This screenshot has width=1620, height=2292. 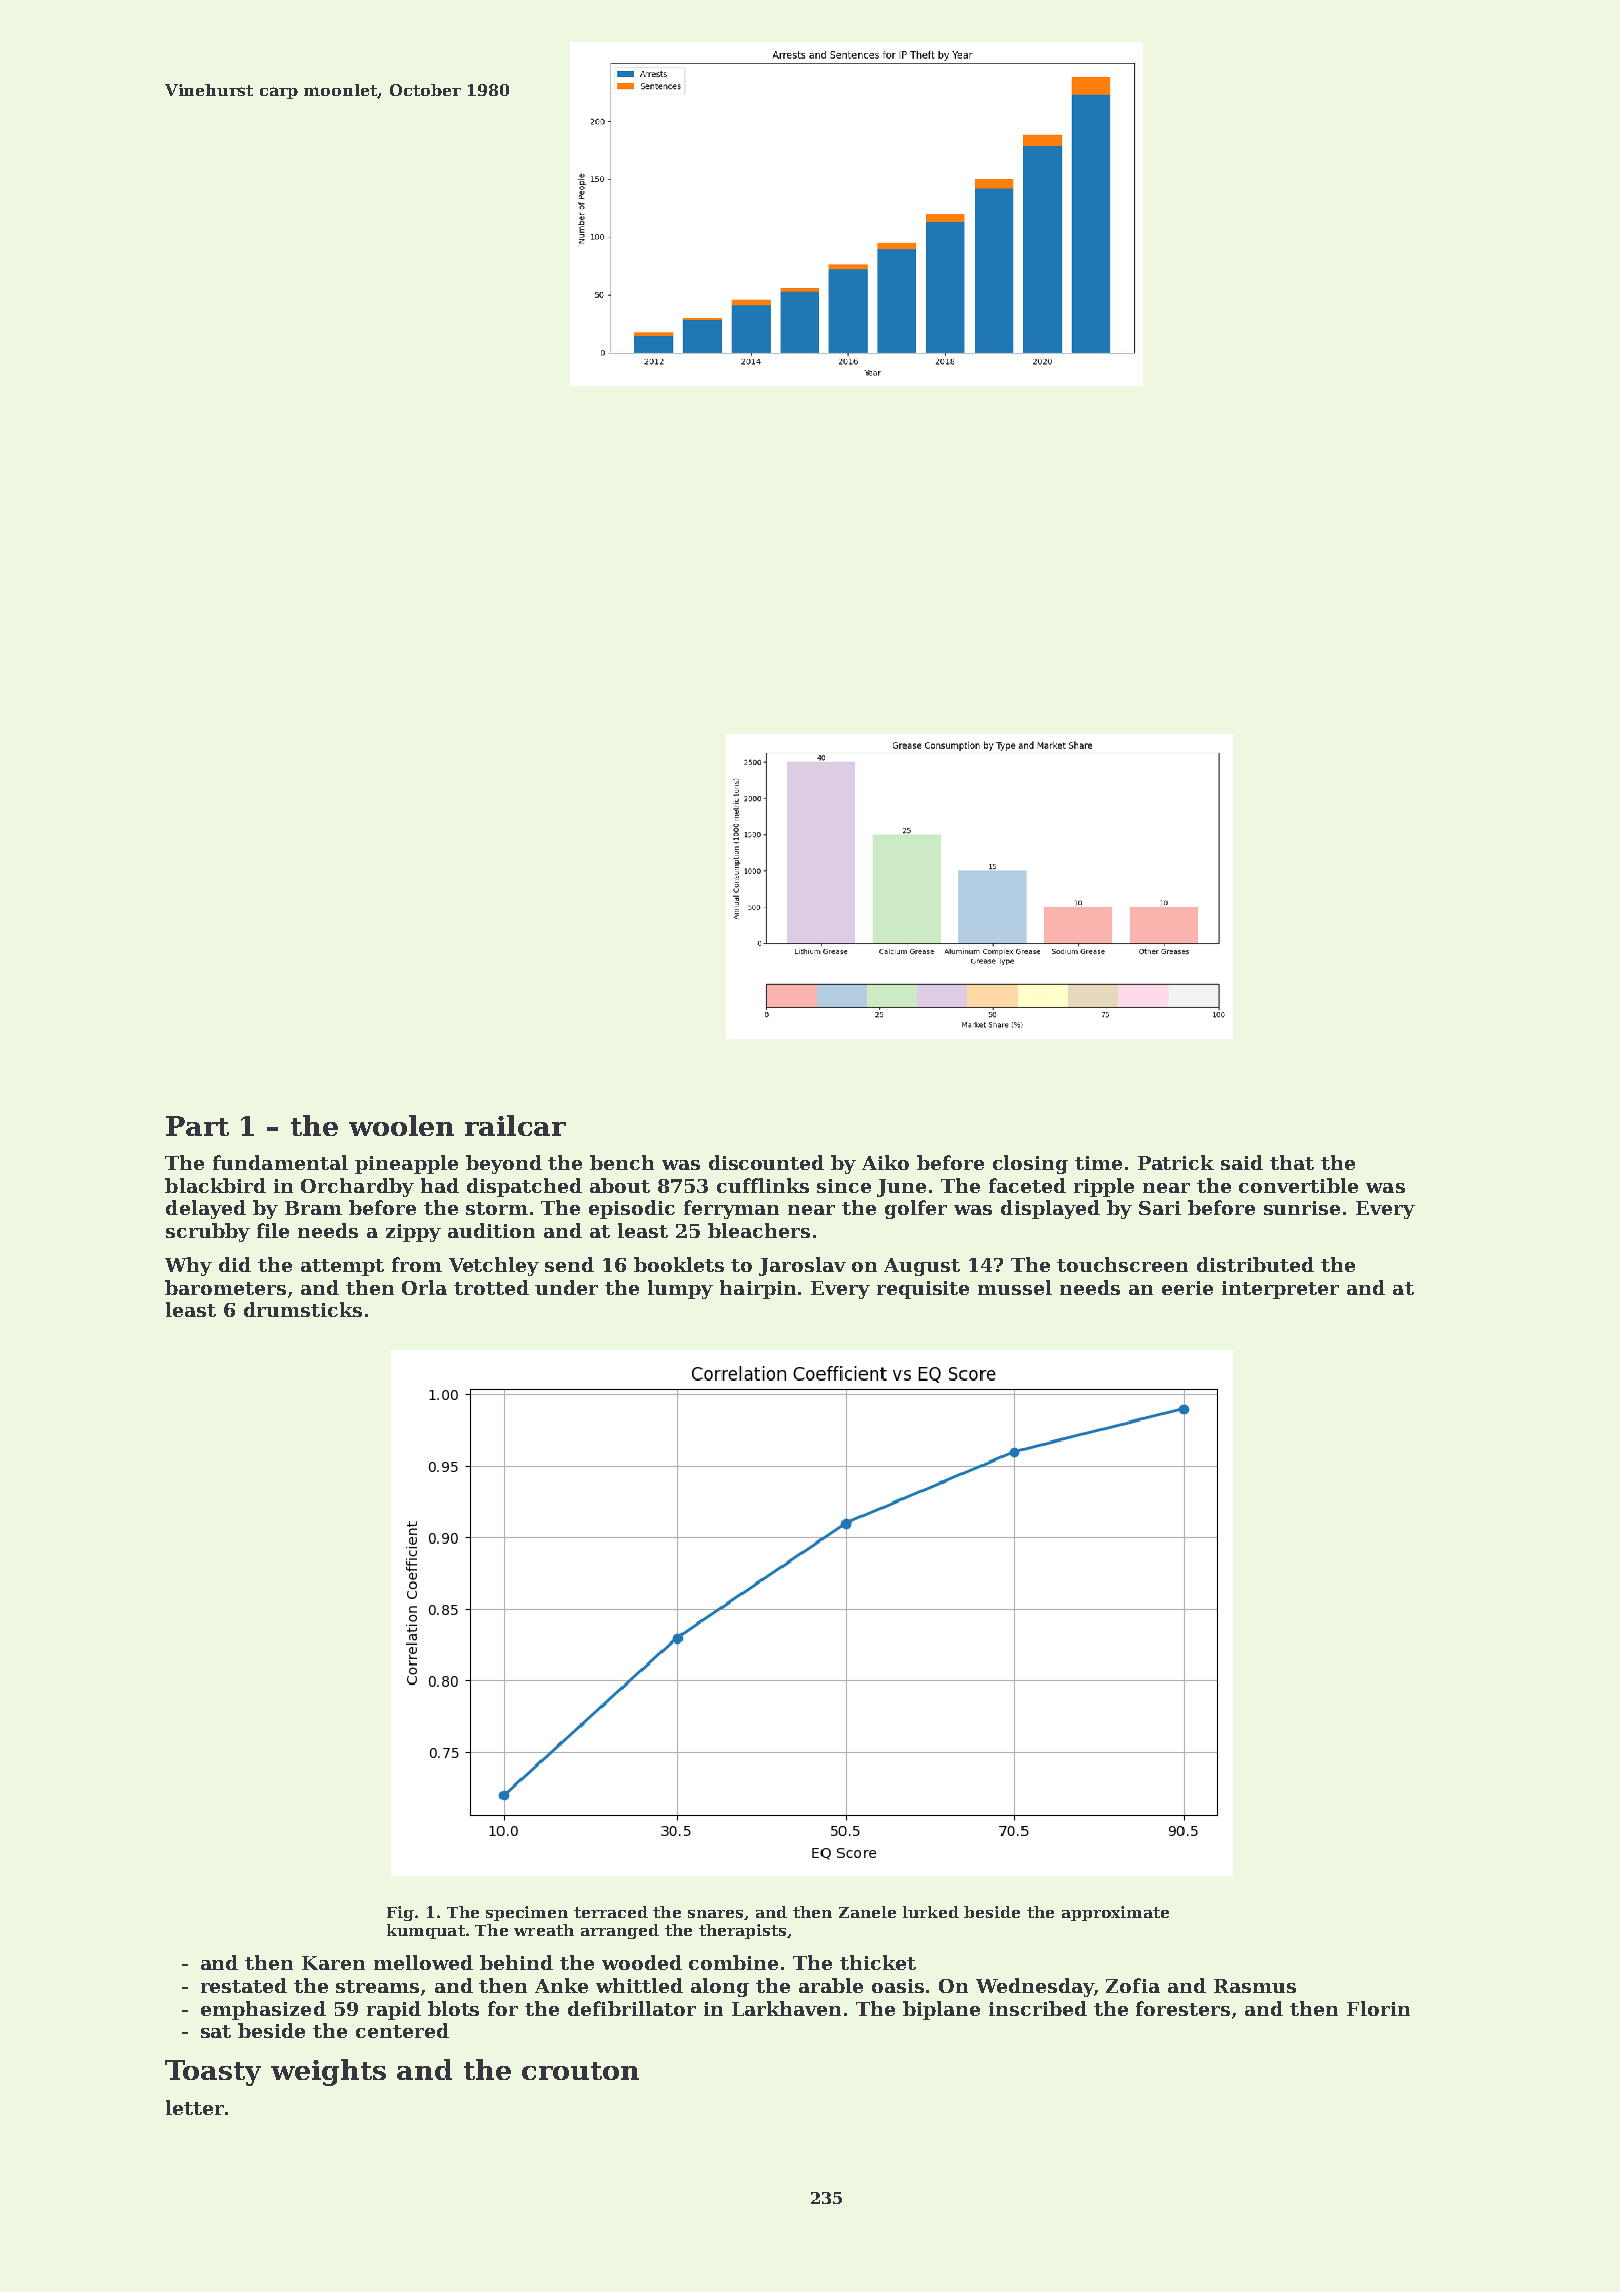 What do you see at coordinates (225, 1287) in the screenshot?
I see `barometers` at bounding box center [225, 1287].
